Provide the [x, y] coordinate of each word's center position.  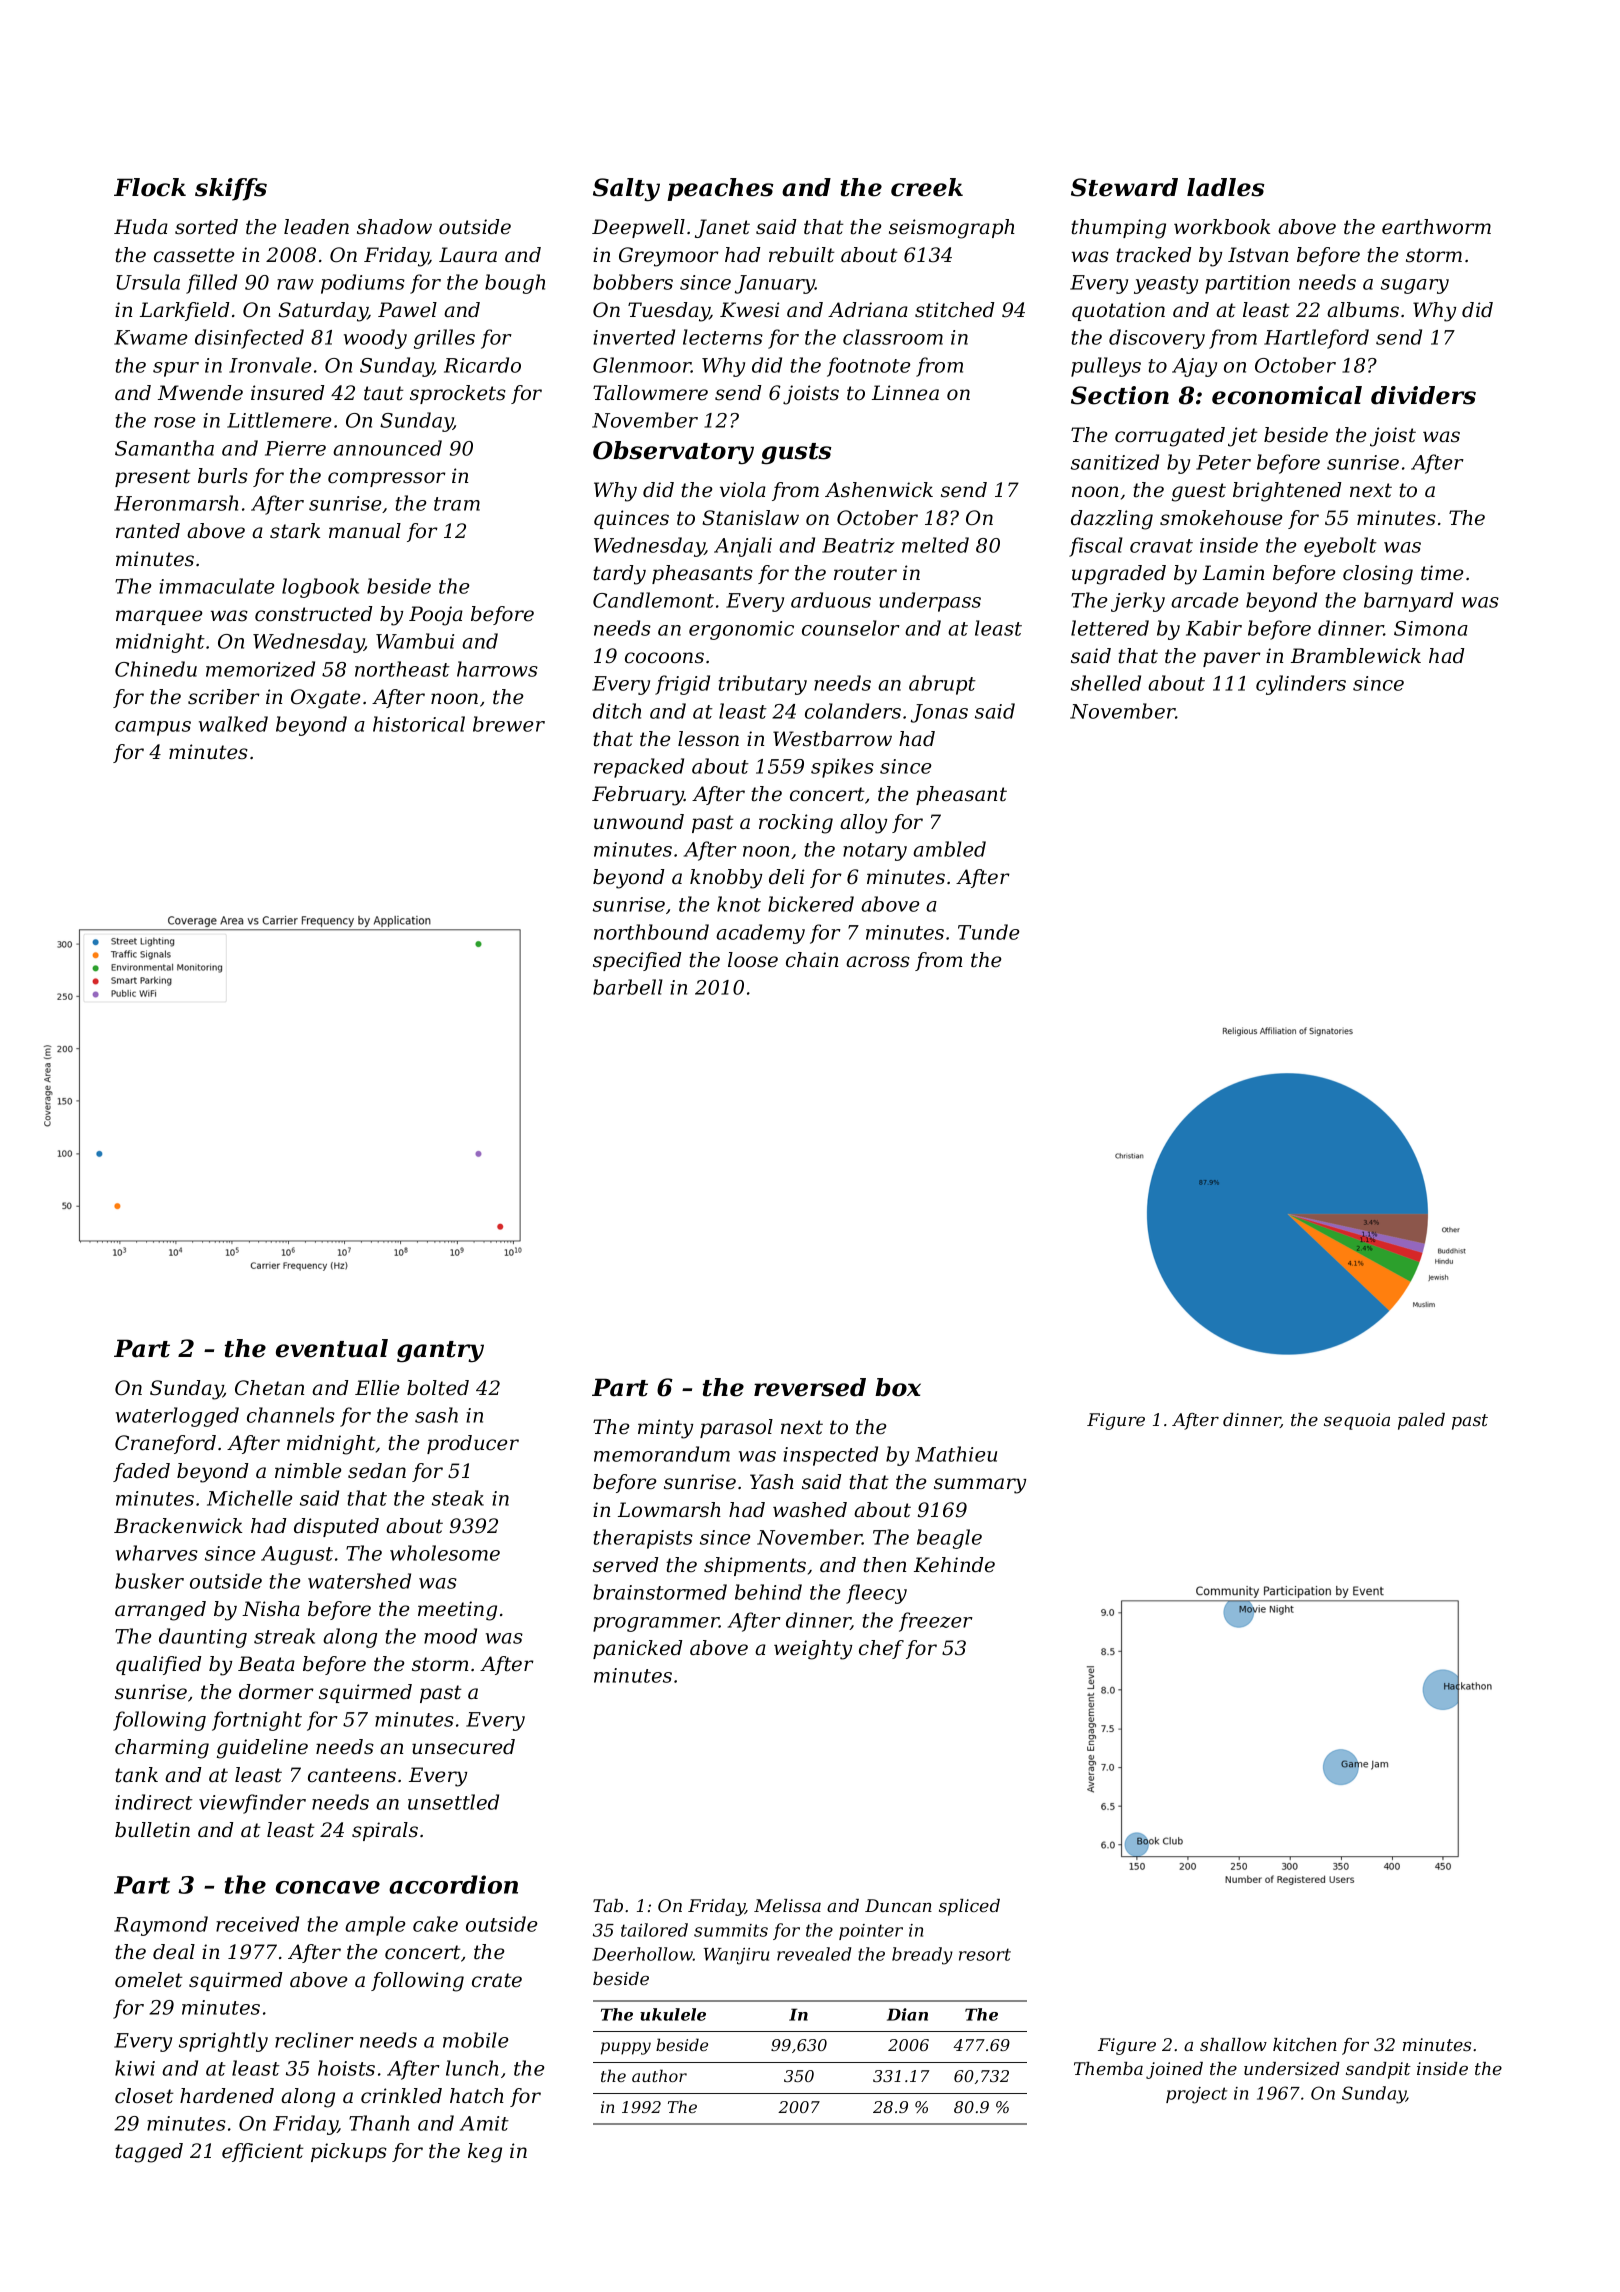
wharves [157, 1553]
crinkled [401, 2096]
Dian [907, 2014]
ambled [949, 849]
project [1196, 2095]
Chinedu [156, 669]
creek [927, 187]
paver [1232, 659]
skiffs [231, 189]
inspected [830, 1456]
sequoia [1357, 1421]
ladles [1225, 187]
